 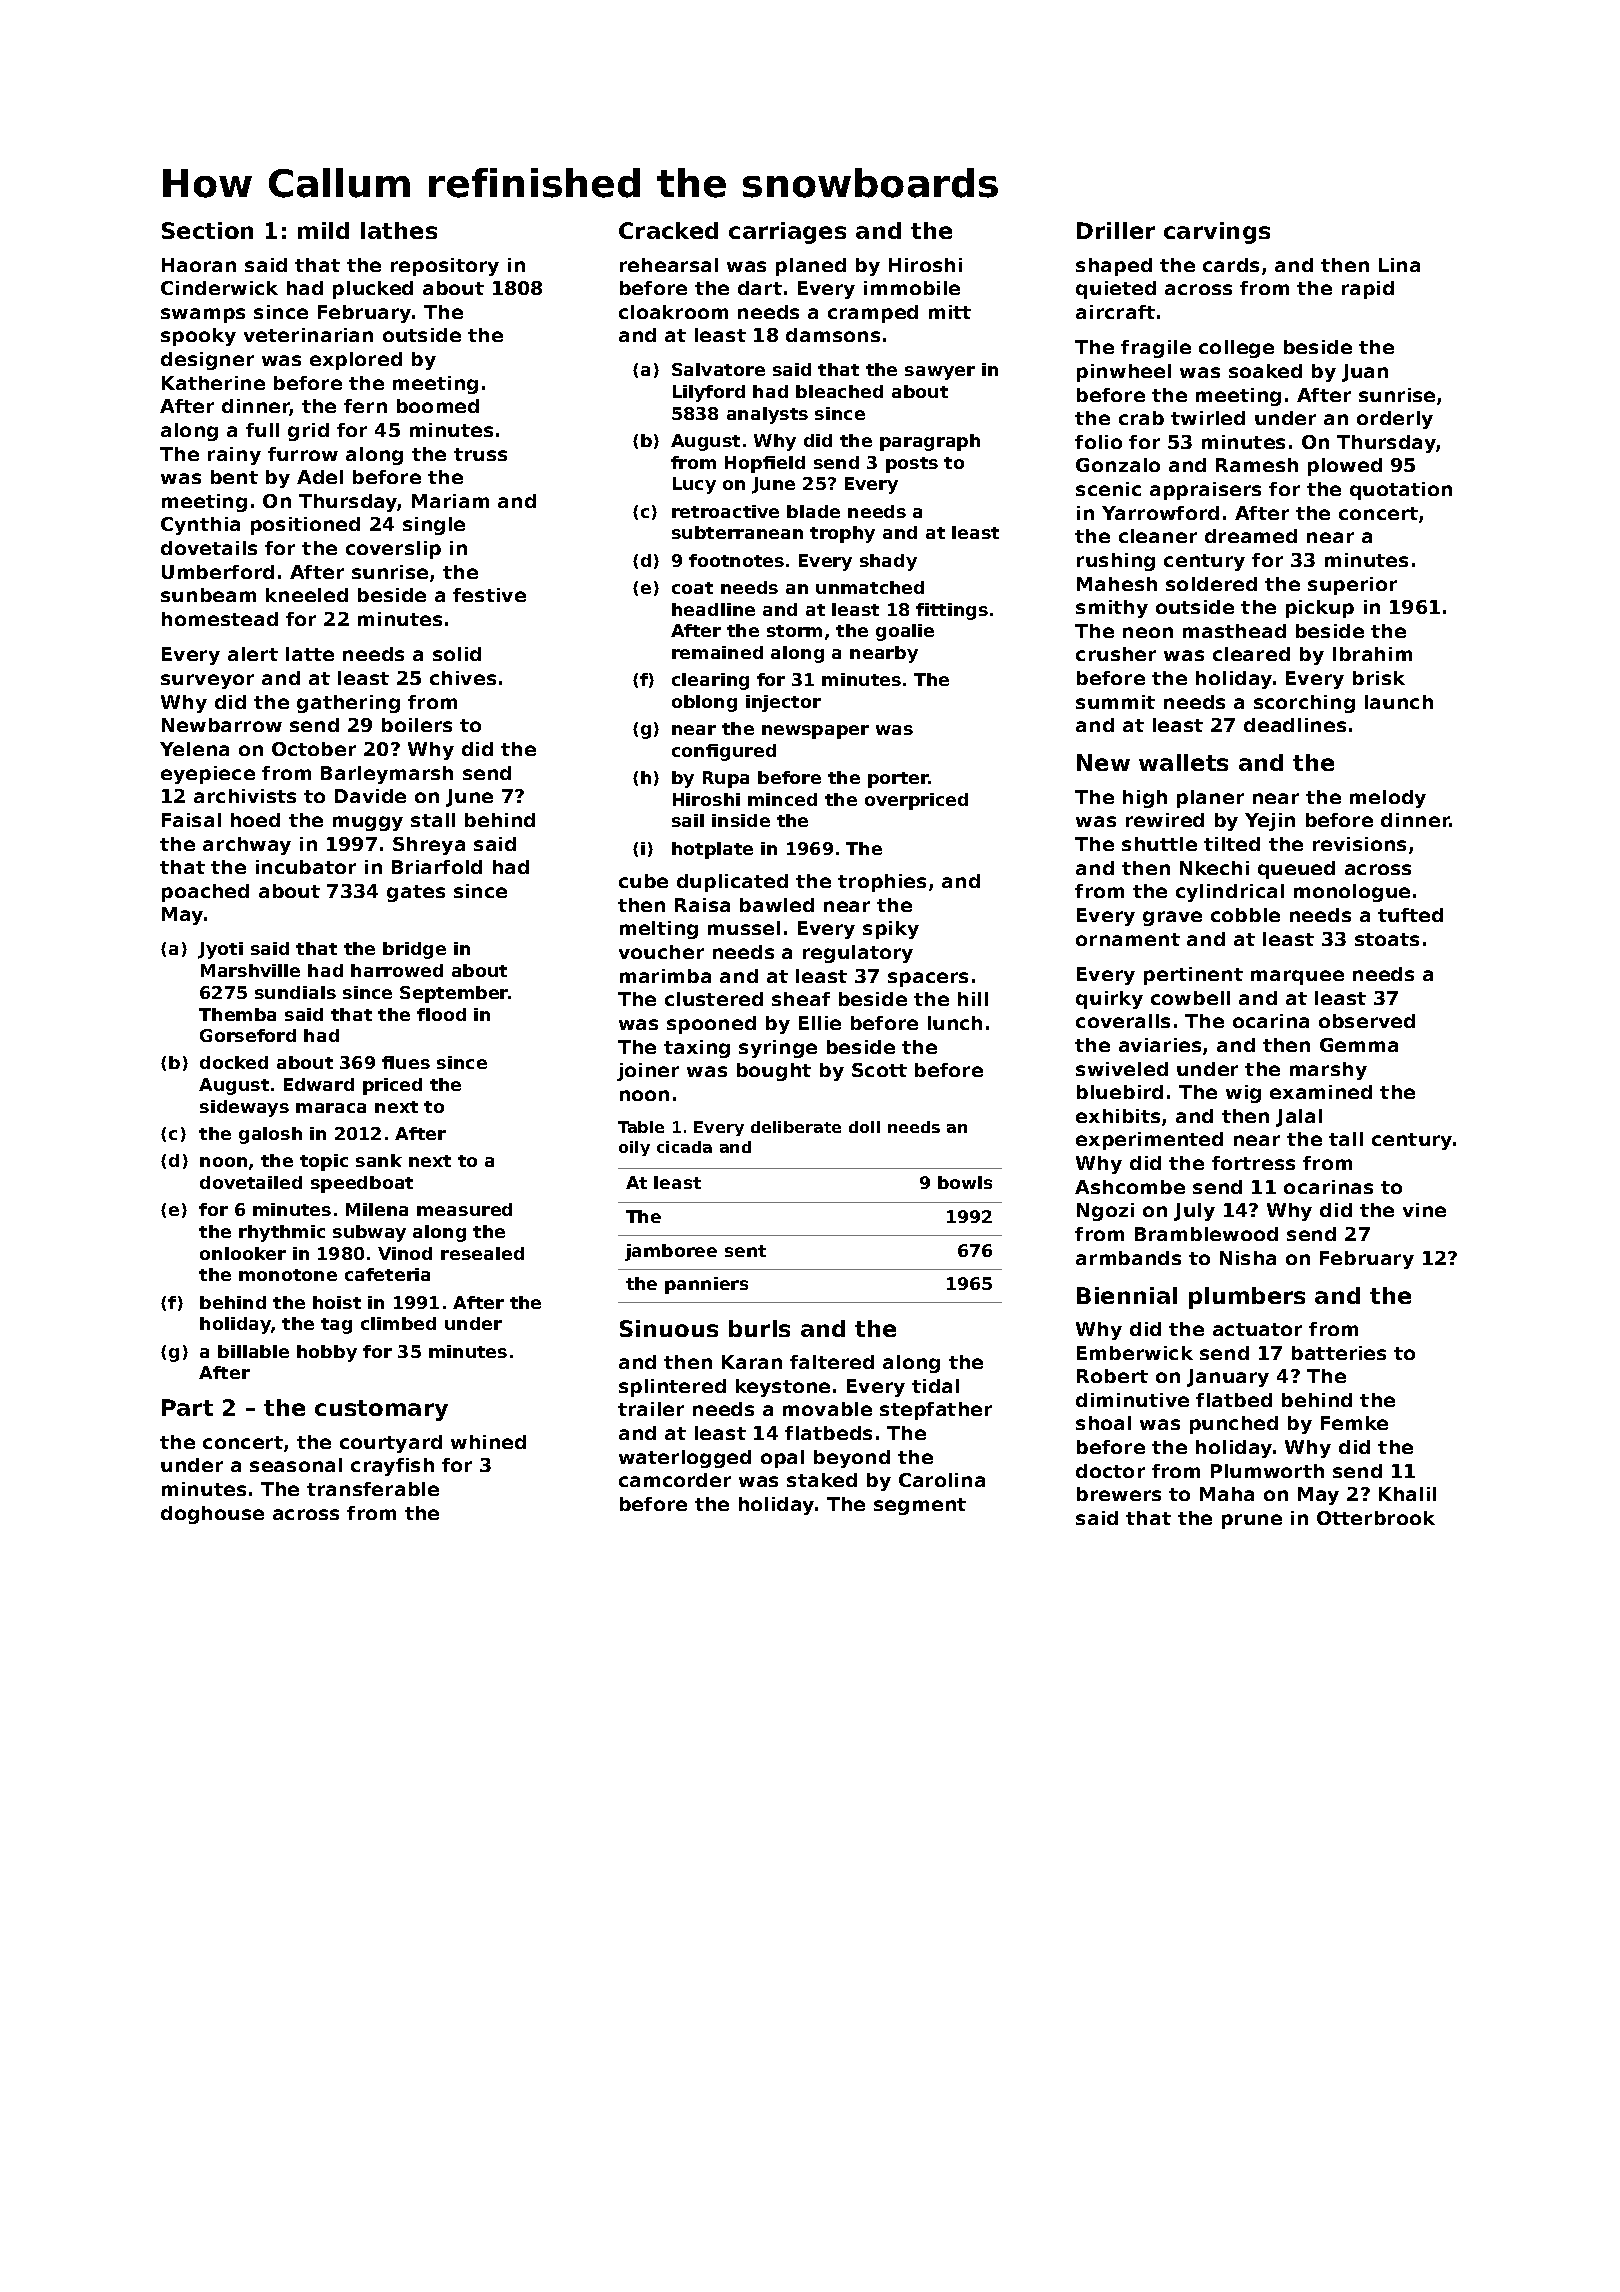 What do you see at coordinates (1172, 918) in the screenshot?
I see `grave` at bounding box center [1172, 918].
